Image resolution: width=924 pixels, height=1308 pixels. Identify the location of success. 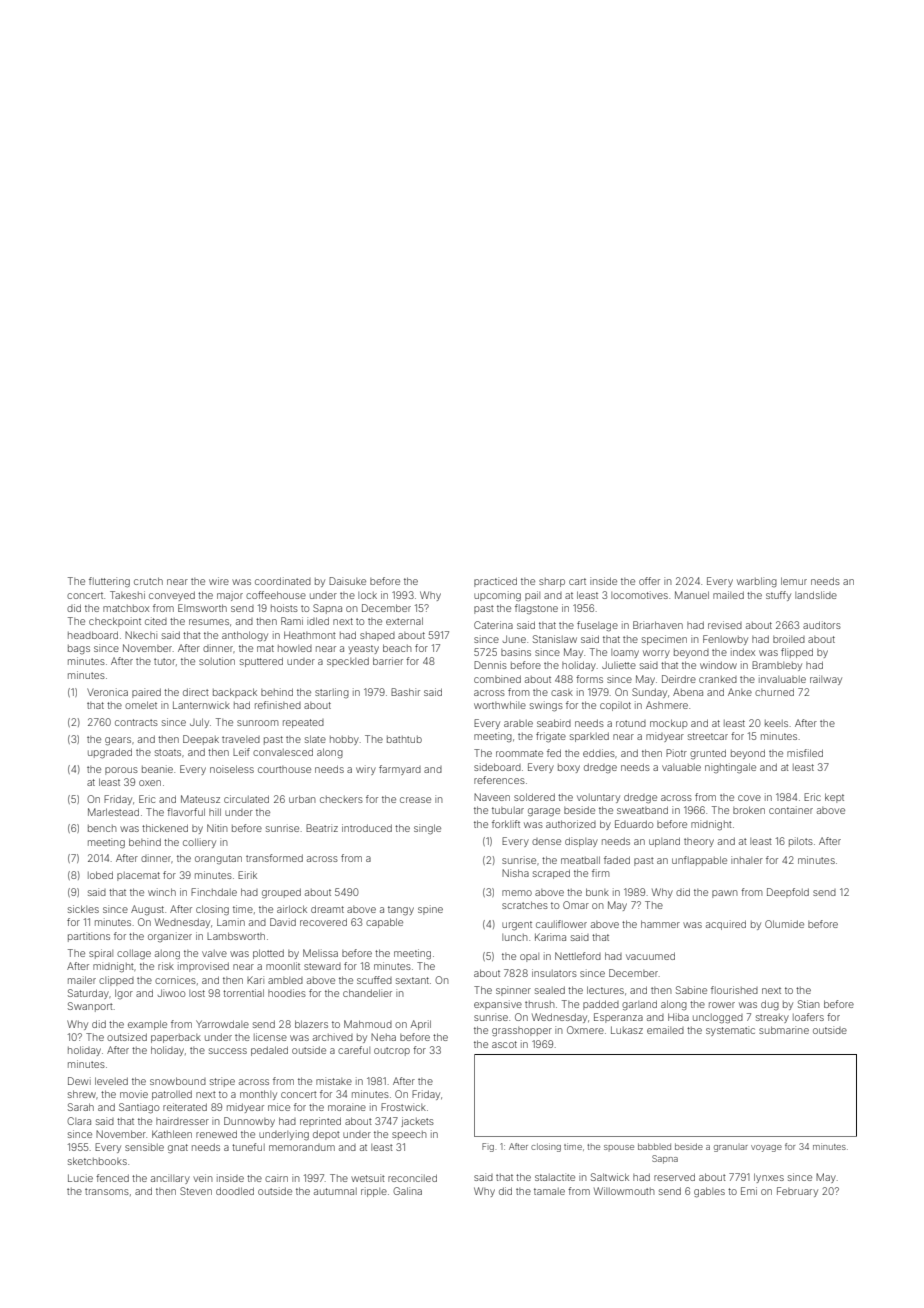
(228, 1051).
